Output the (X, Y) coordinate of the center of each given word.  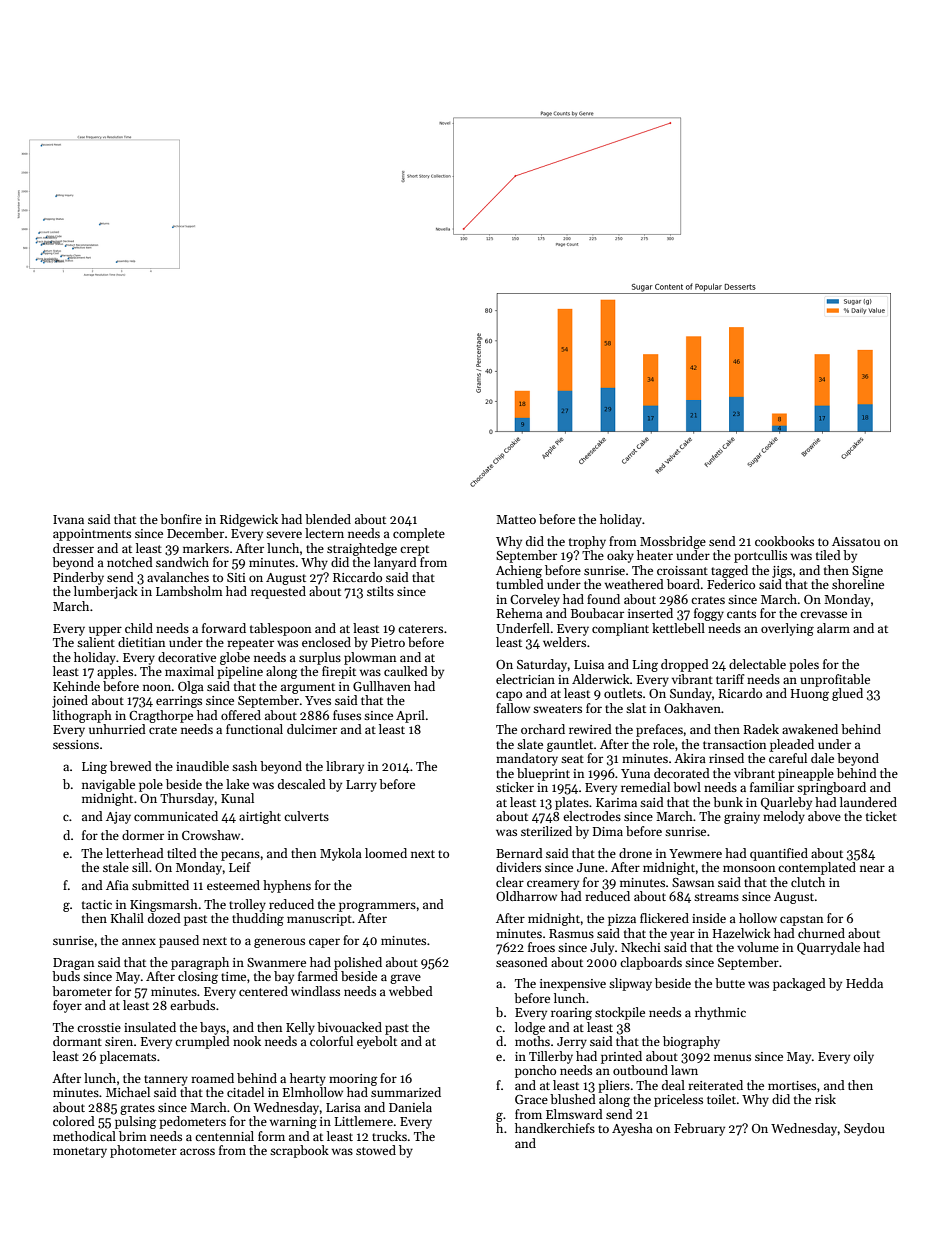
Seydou (864, 1129)
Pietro (388, 642)
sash (244, 766)
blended (328, 519)
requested (278, 592)
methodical (84, 1136)
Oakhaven (692, 708)
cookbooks (784, 541)
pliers (614, 1086)
